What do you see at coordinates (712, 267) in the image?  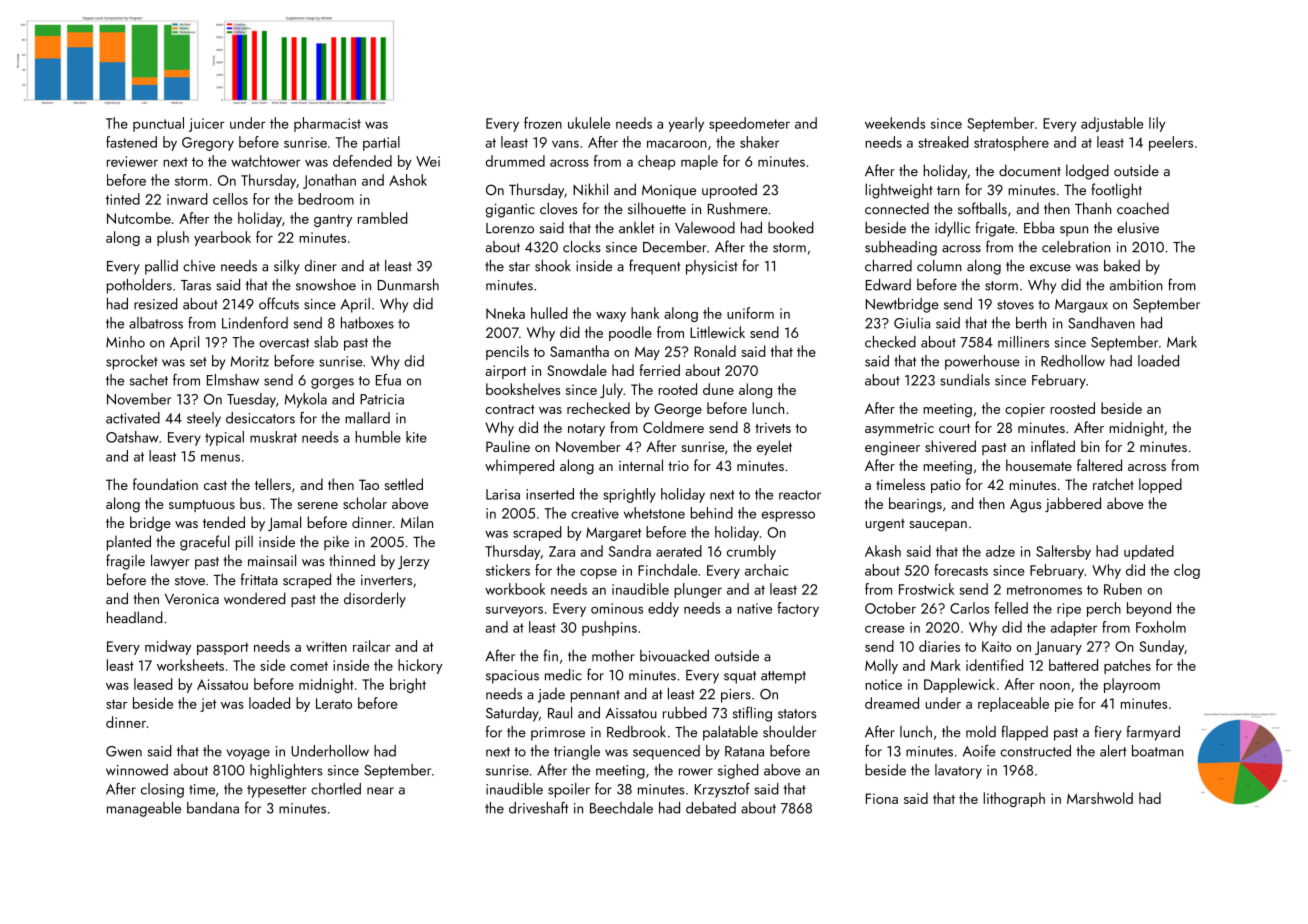 I see `physicist` at bounding box center [712, 267].
